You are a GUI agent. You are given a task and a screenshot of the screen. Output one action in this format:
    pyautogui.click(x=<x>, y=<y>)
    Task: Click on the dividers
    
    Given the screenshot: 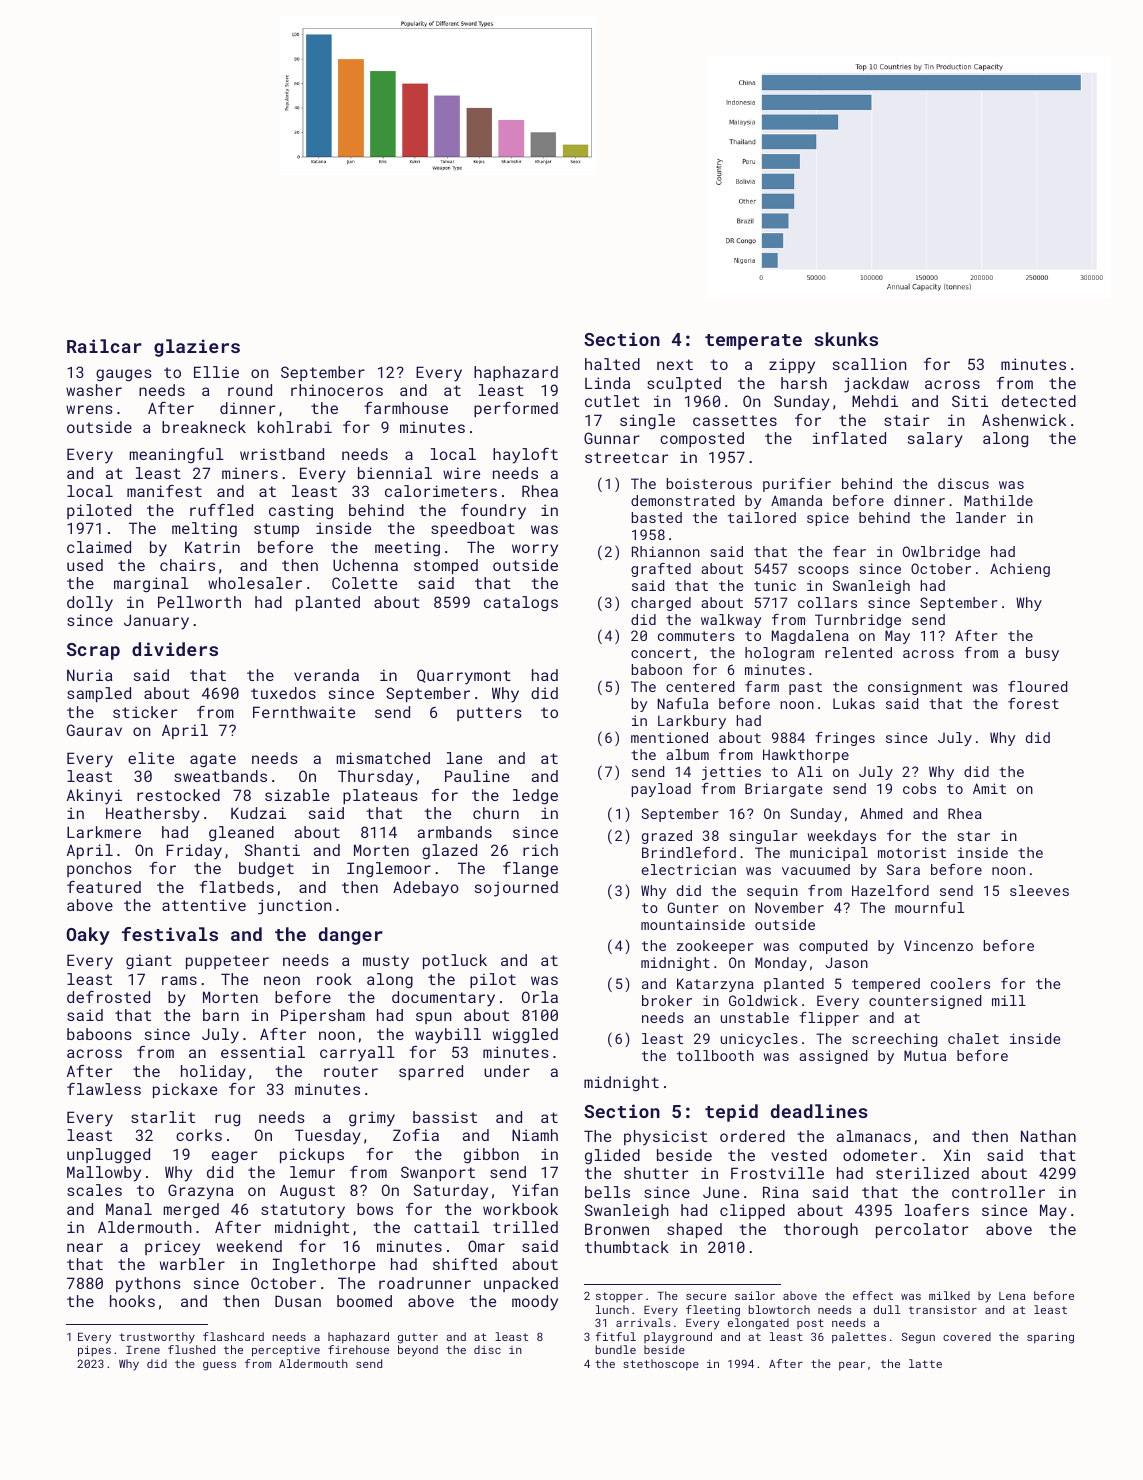 What is the action you would take?
    pyautogui.click(x=175, y=649)
